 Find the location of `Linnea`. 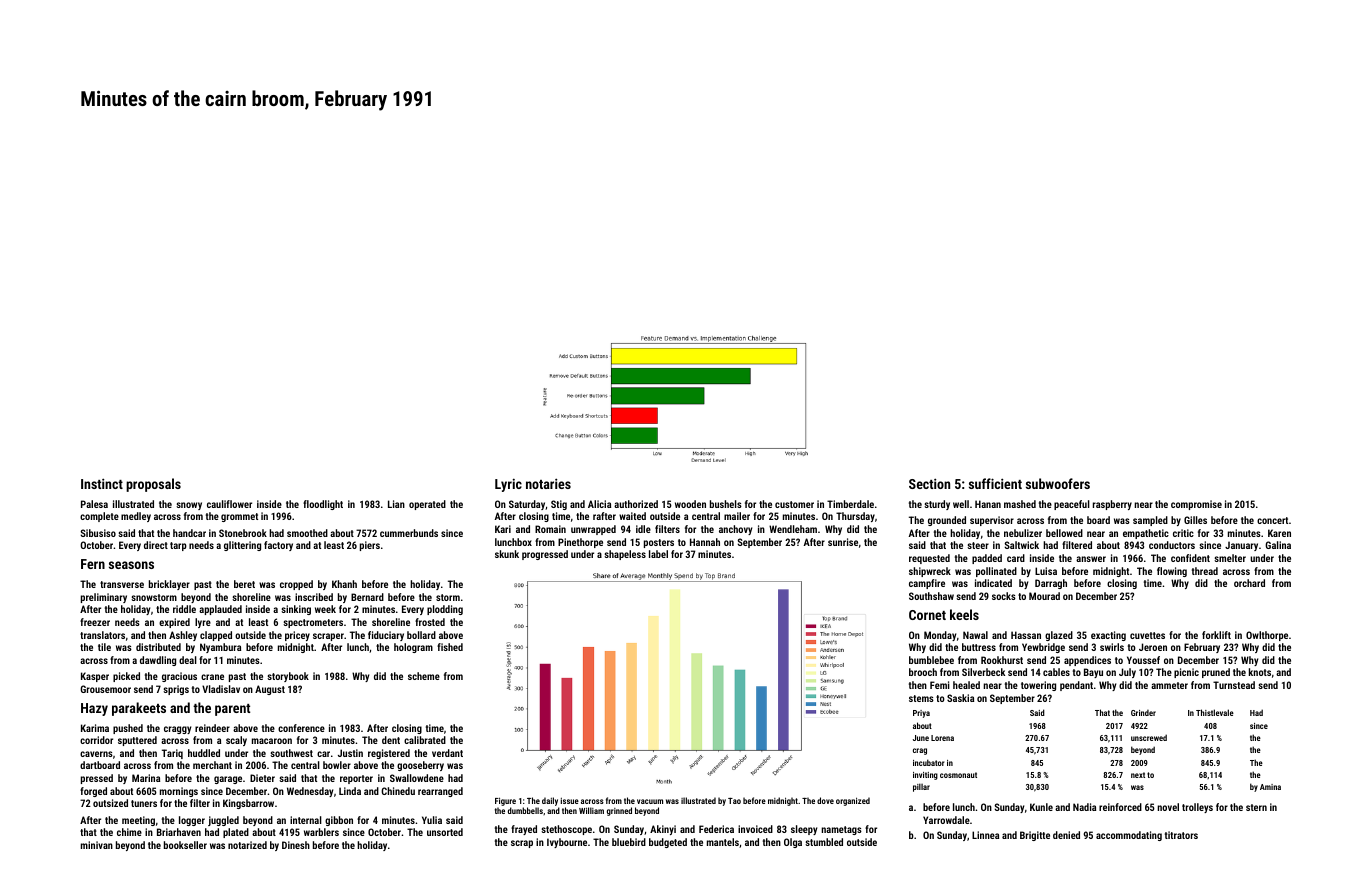

Linnea is located at coordinates (985, 835).
